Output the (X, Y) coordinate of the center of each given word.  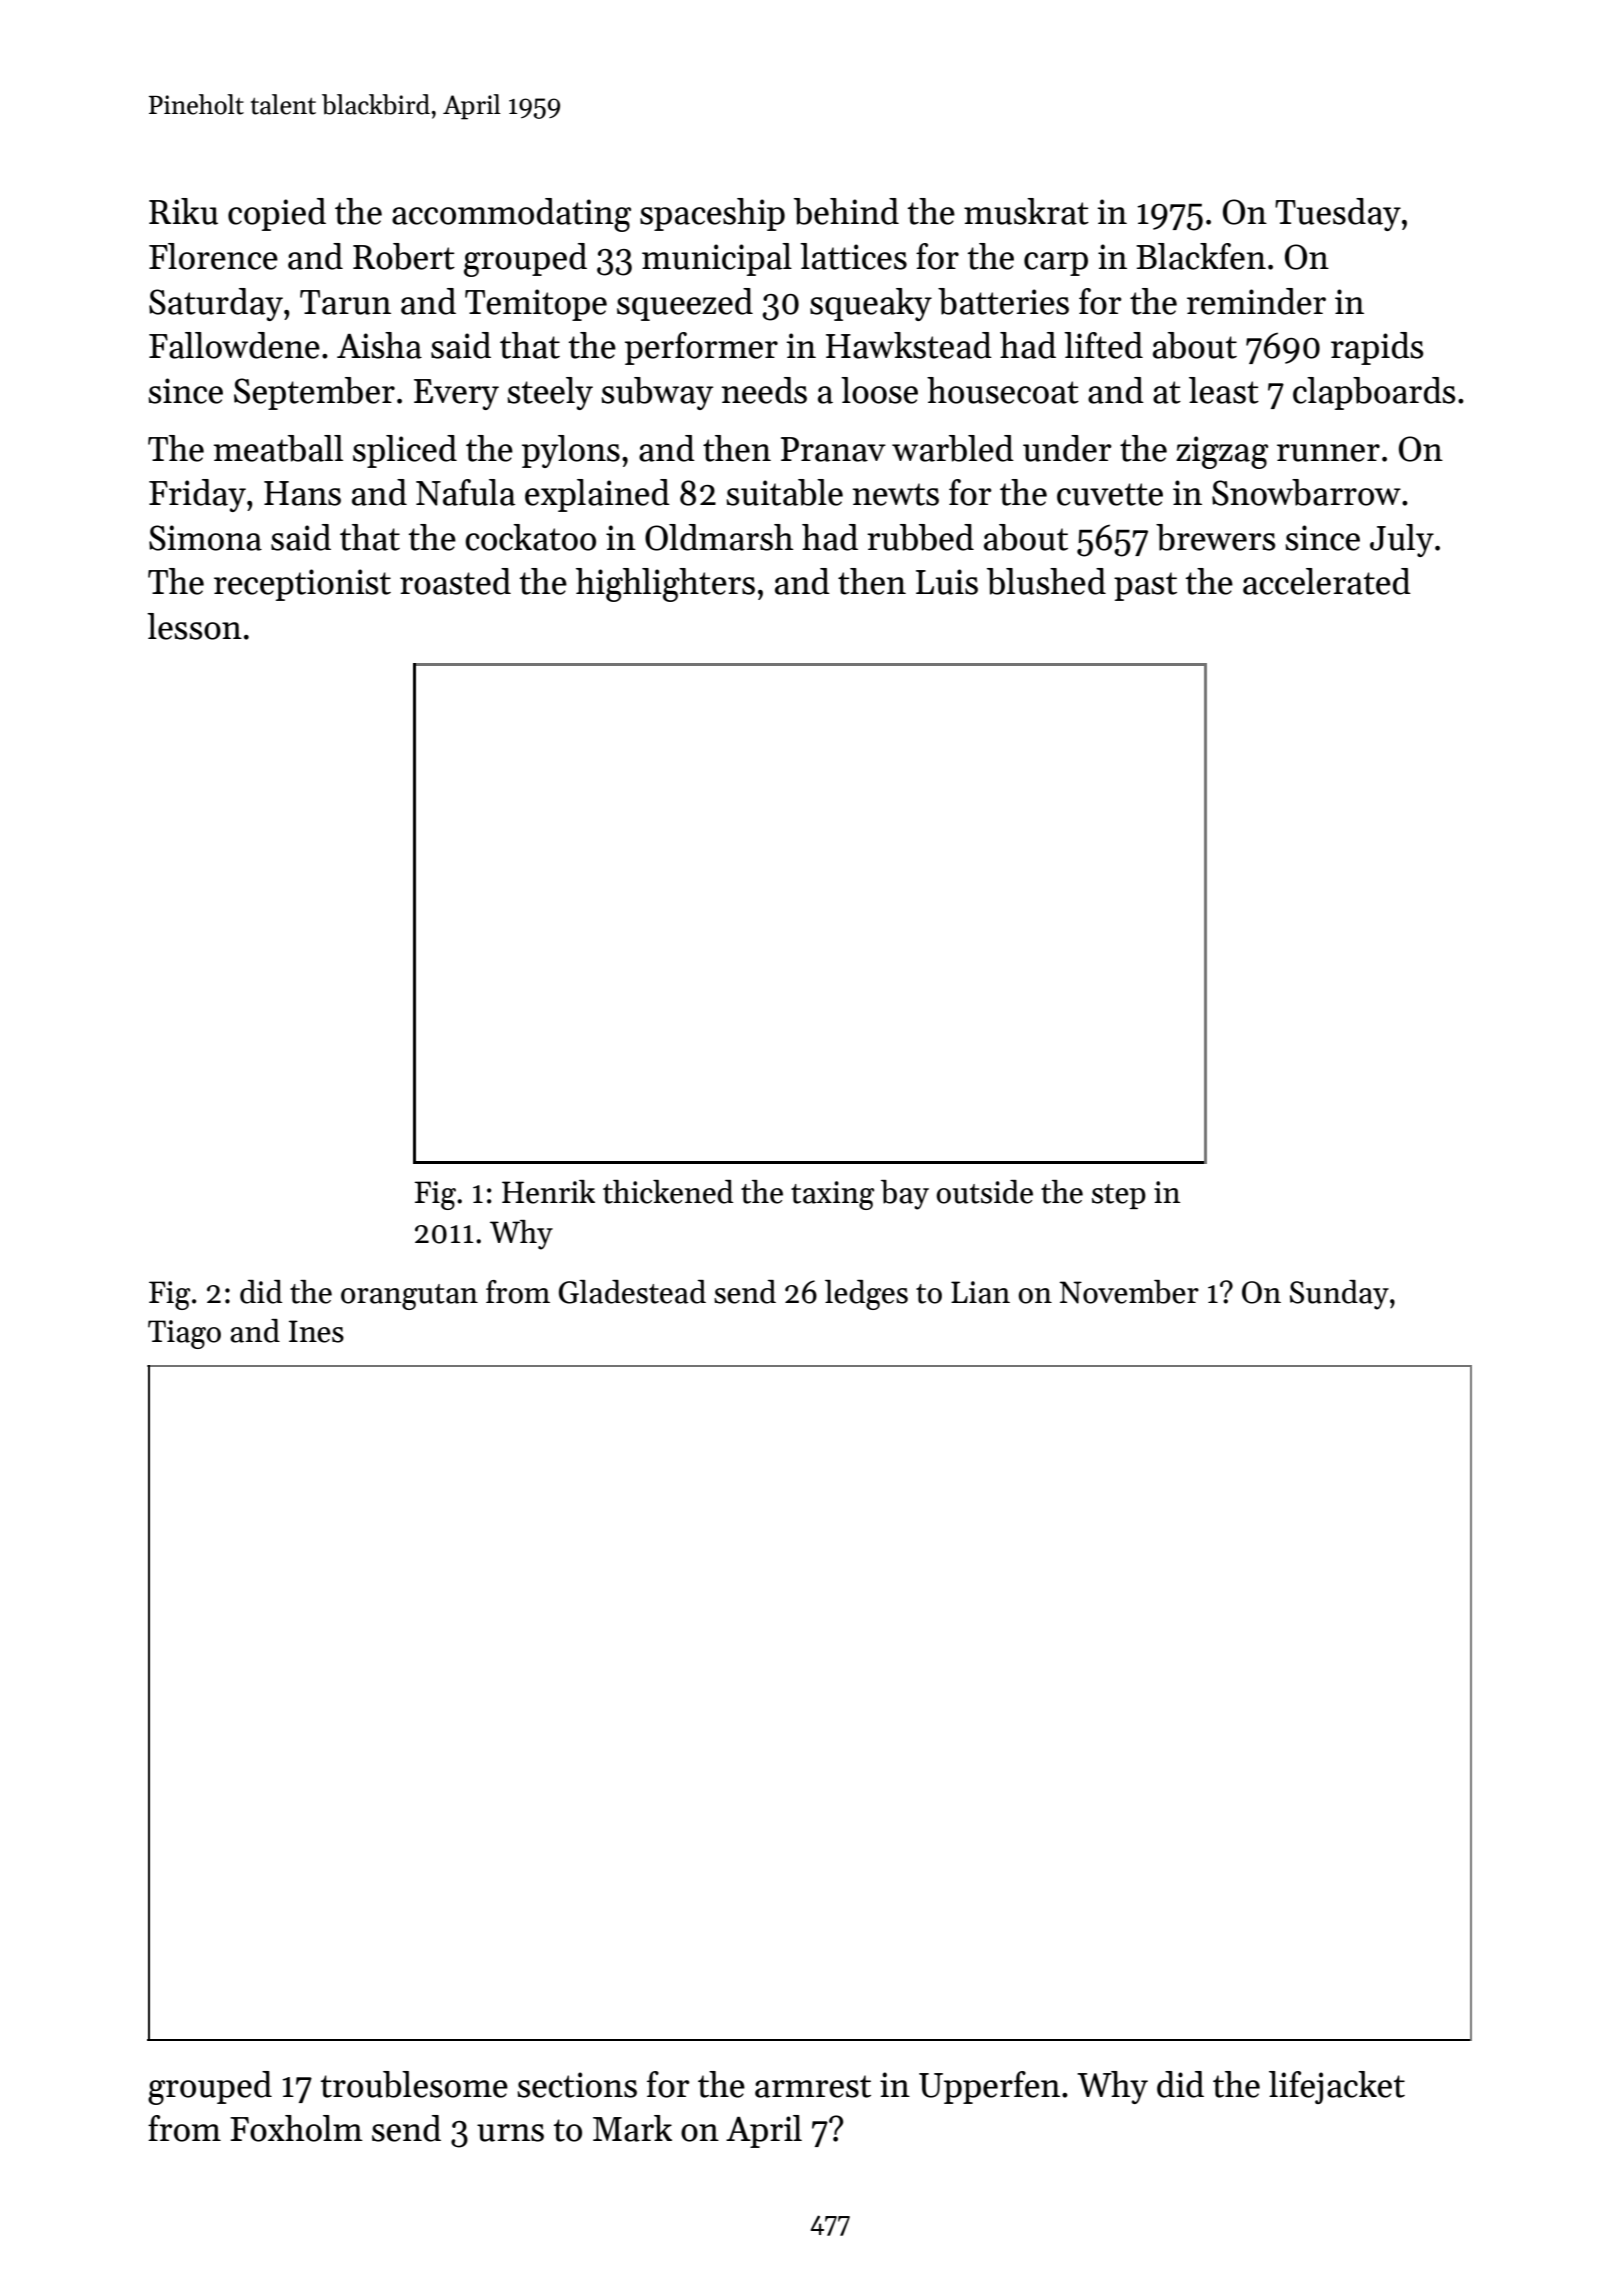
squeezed (685, 304)
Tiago (184, 1334)
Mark (632, 2128)
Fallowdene (234, 345)
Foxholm (296, 2128)
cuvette (1110, 494)
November (1129, 1292)
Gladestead (632, 1292)
